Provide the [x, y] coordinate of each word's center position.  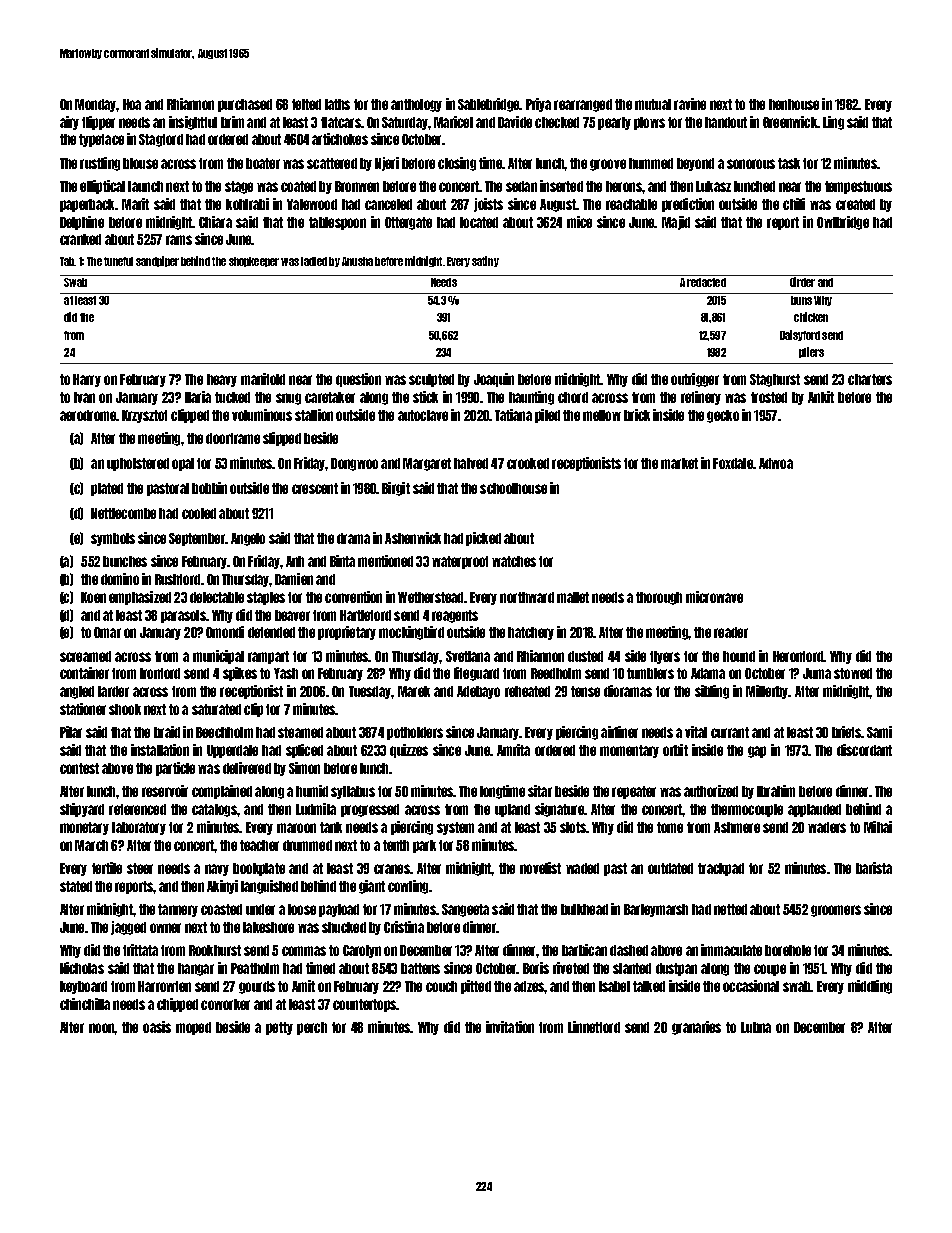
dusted [585, 656]
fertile [107, 868]
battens [420, 968]
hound [739, 656]
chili [794, 204]
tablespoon [337, 223]
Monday [95, 105]
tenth [396, 845]
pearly [614, 123]
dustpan [676, 969]
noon [101, 1028]
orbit [675, 750]
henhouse [794, 104]
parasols [183, 616]
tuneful [118, 261]
